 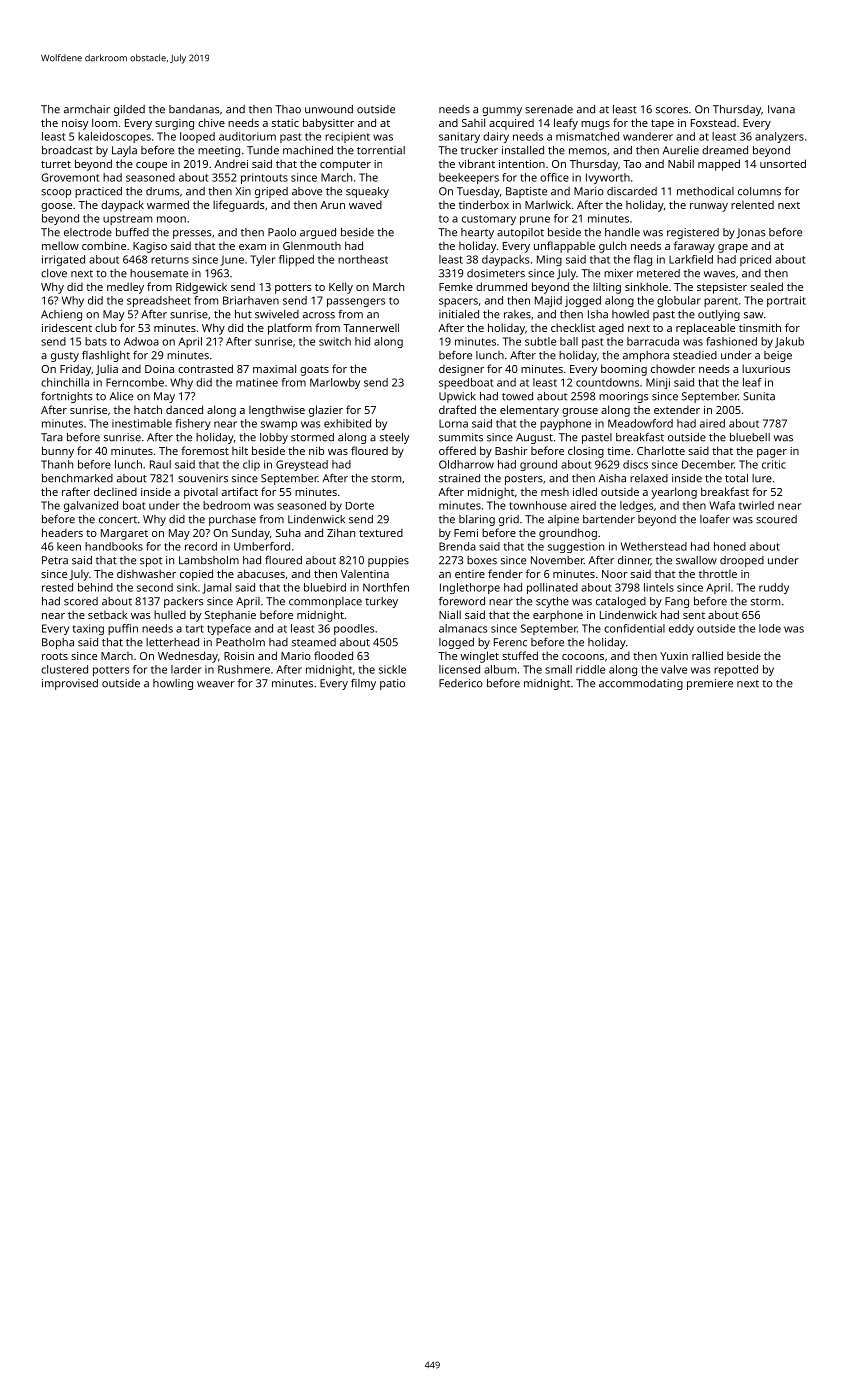 I want to click on faraway, so click(x=694, y=247).
